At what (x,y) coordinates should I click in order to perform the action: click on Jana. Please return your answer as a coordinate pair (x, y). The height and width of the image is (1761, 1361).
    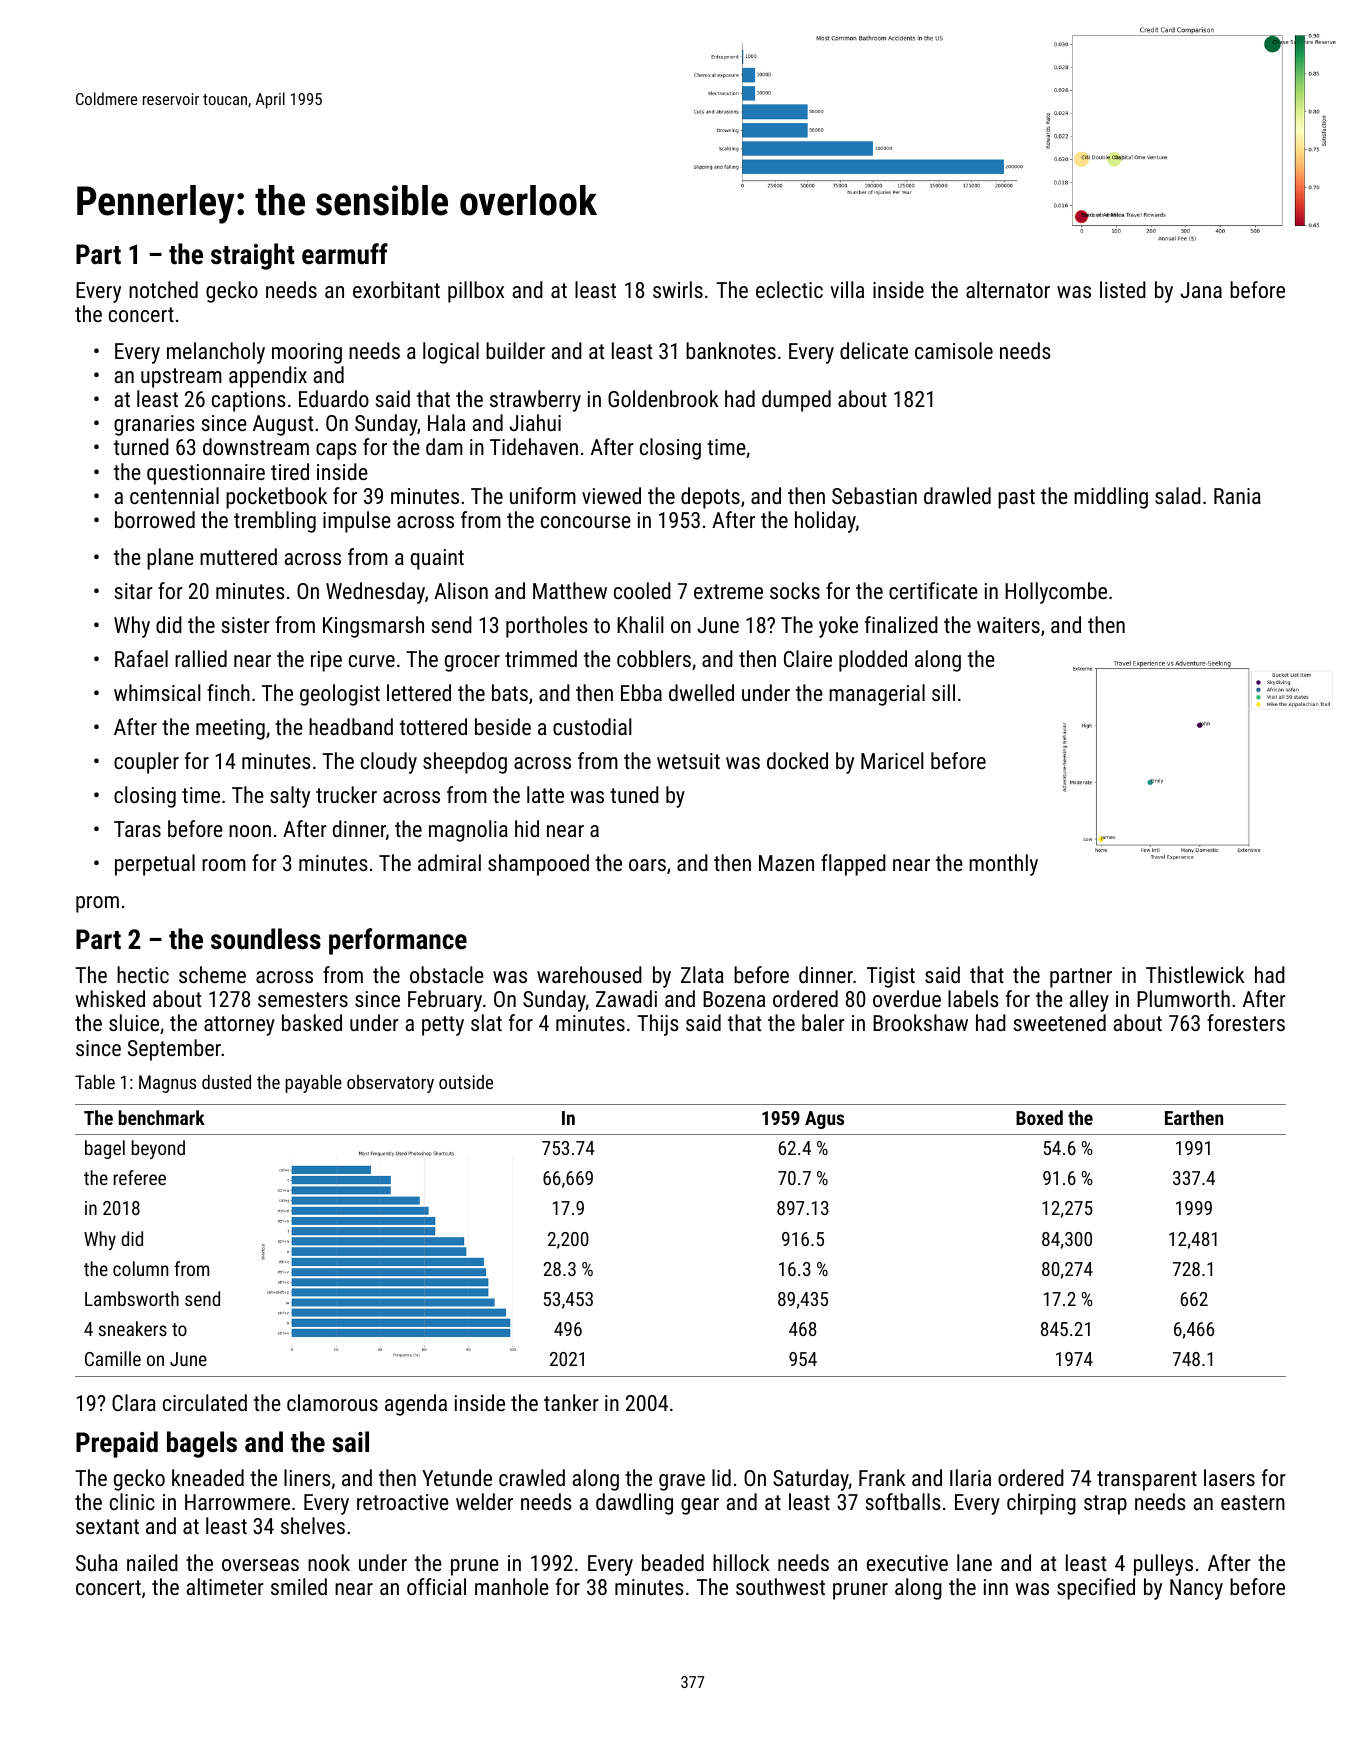
    Looking at the image, I should click on (1201, 290).
